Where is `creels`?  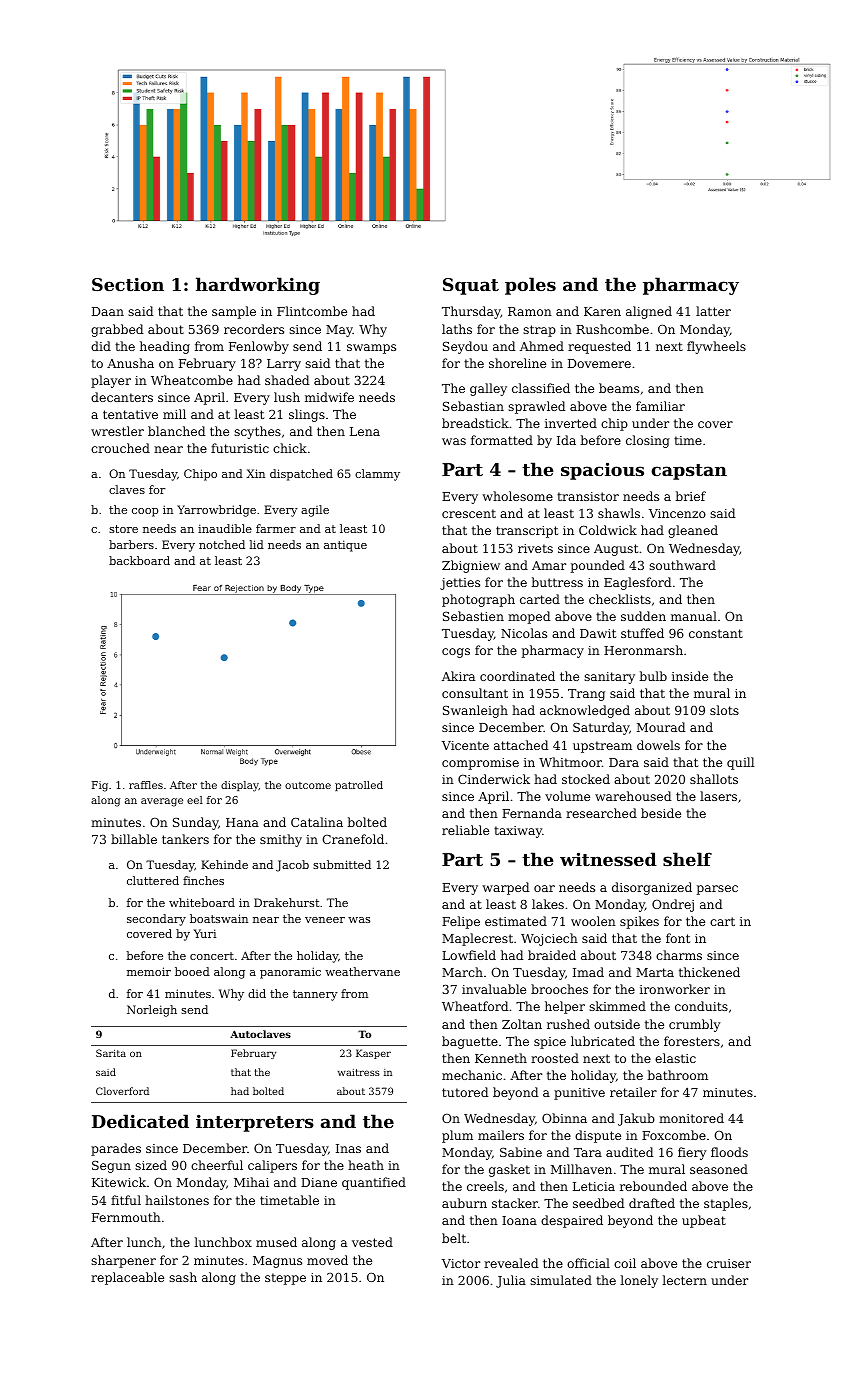
creels is located at coordinates (485, 1186).
